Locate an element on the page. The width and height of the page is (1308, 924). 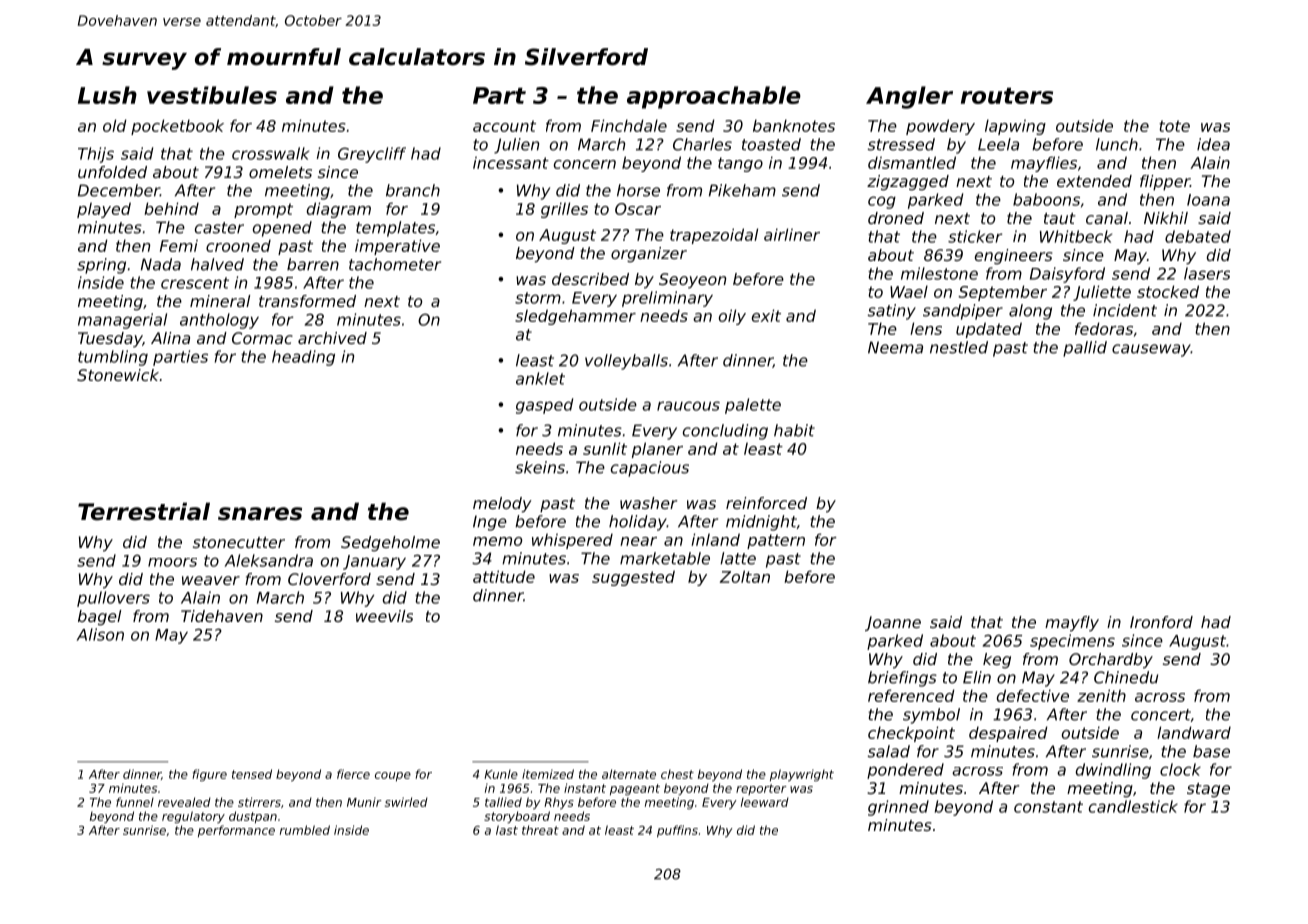
account is located at coordinates (504, 126).
